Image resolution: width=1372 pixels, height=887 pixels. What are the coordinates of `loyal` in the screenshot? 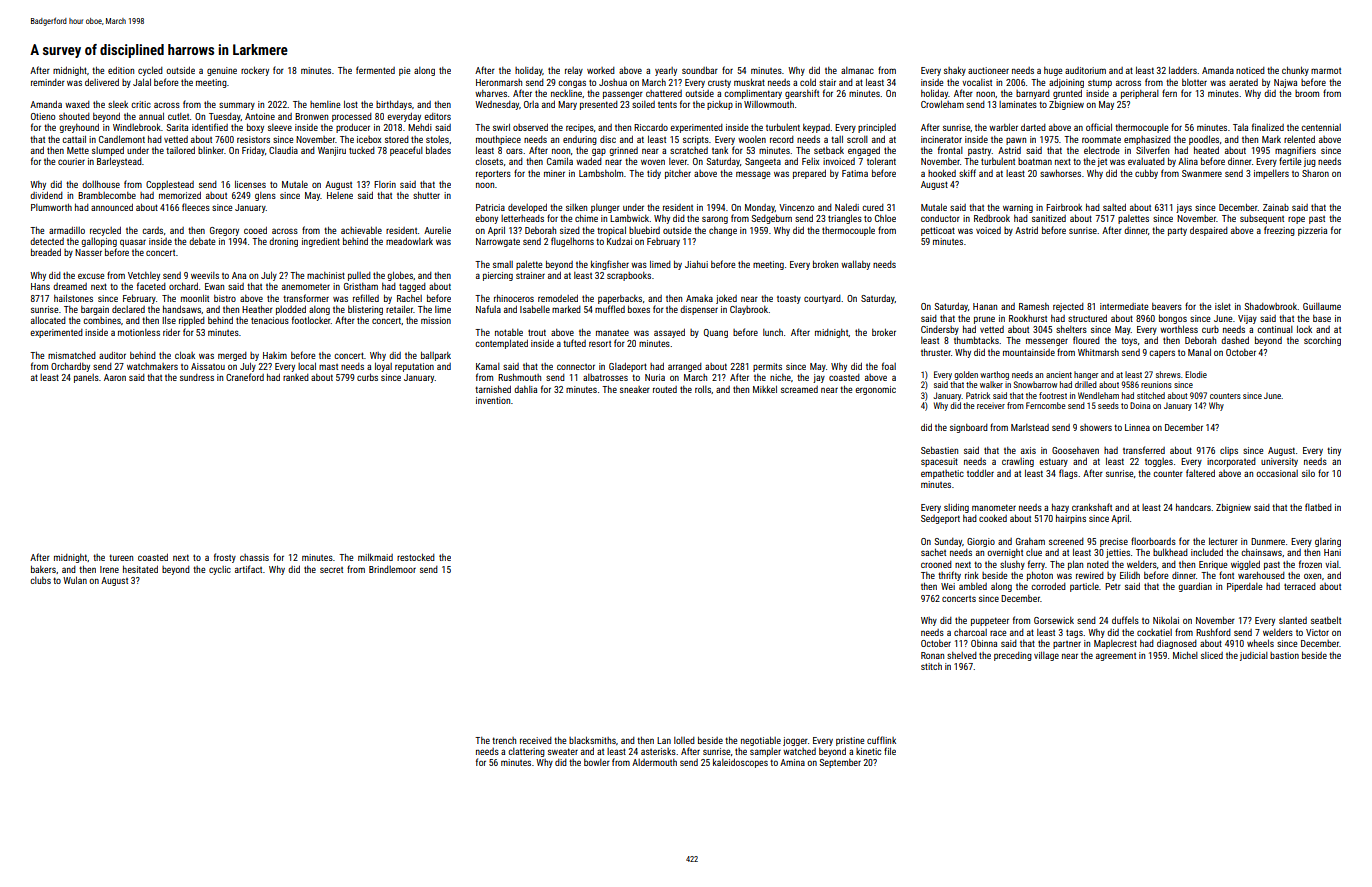 It's located at (383, 367).
